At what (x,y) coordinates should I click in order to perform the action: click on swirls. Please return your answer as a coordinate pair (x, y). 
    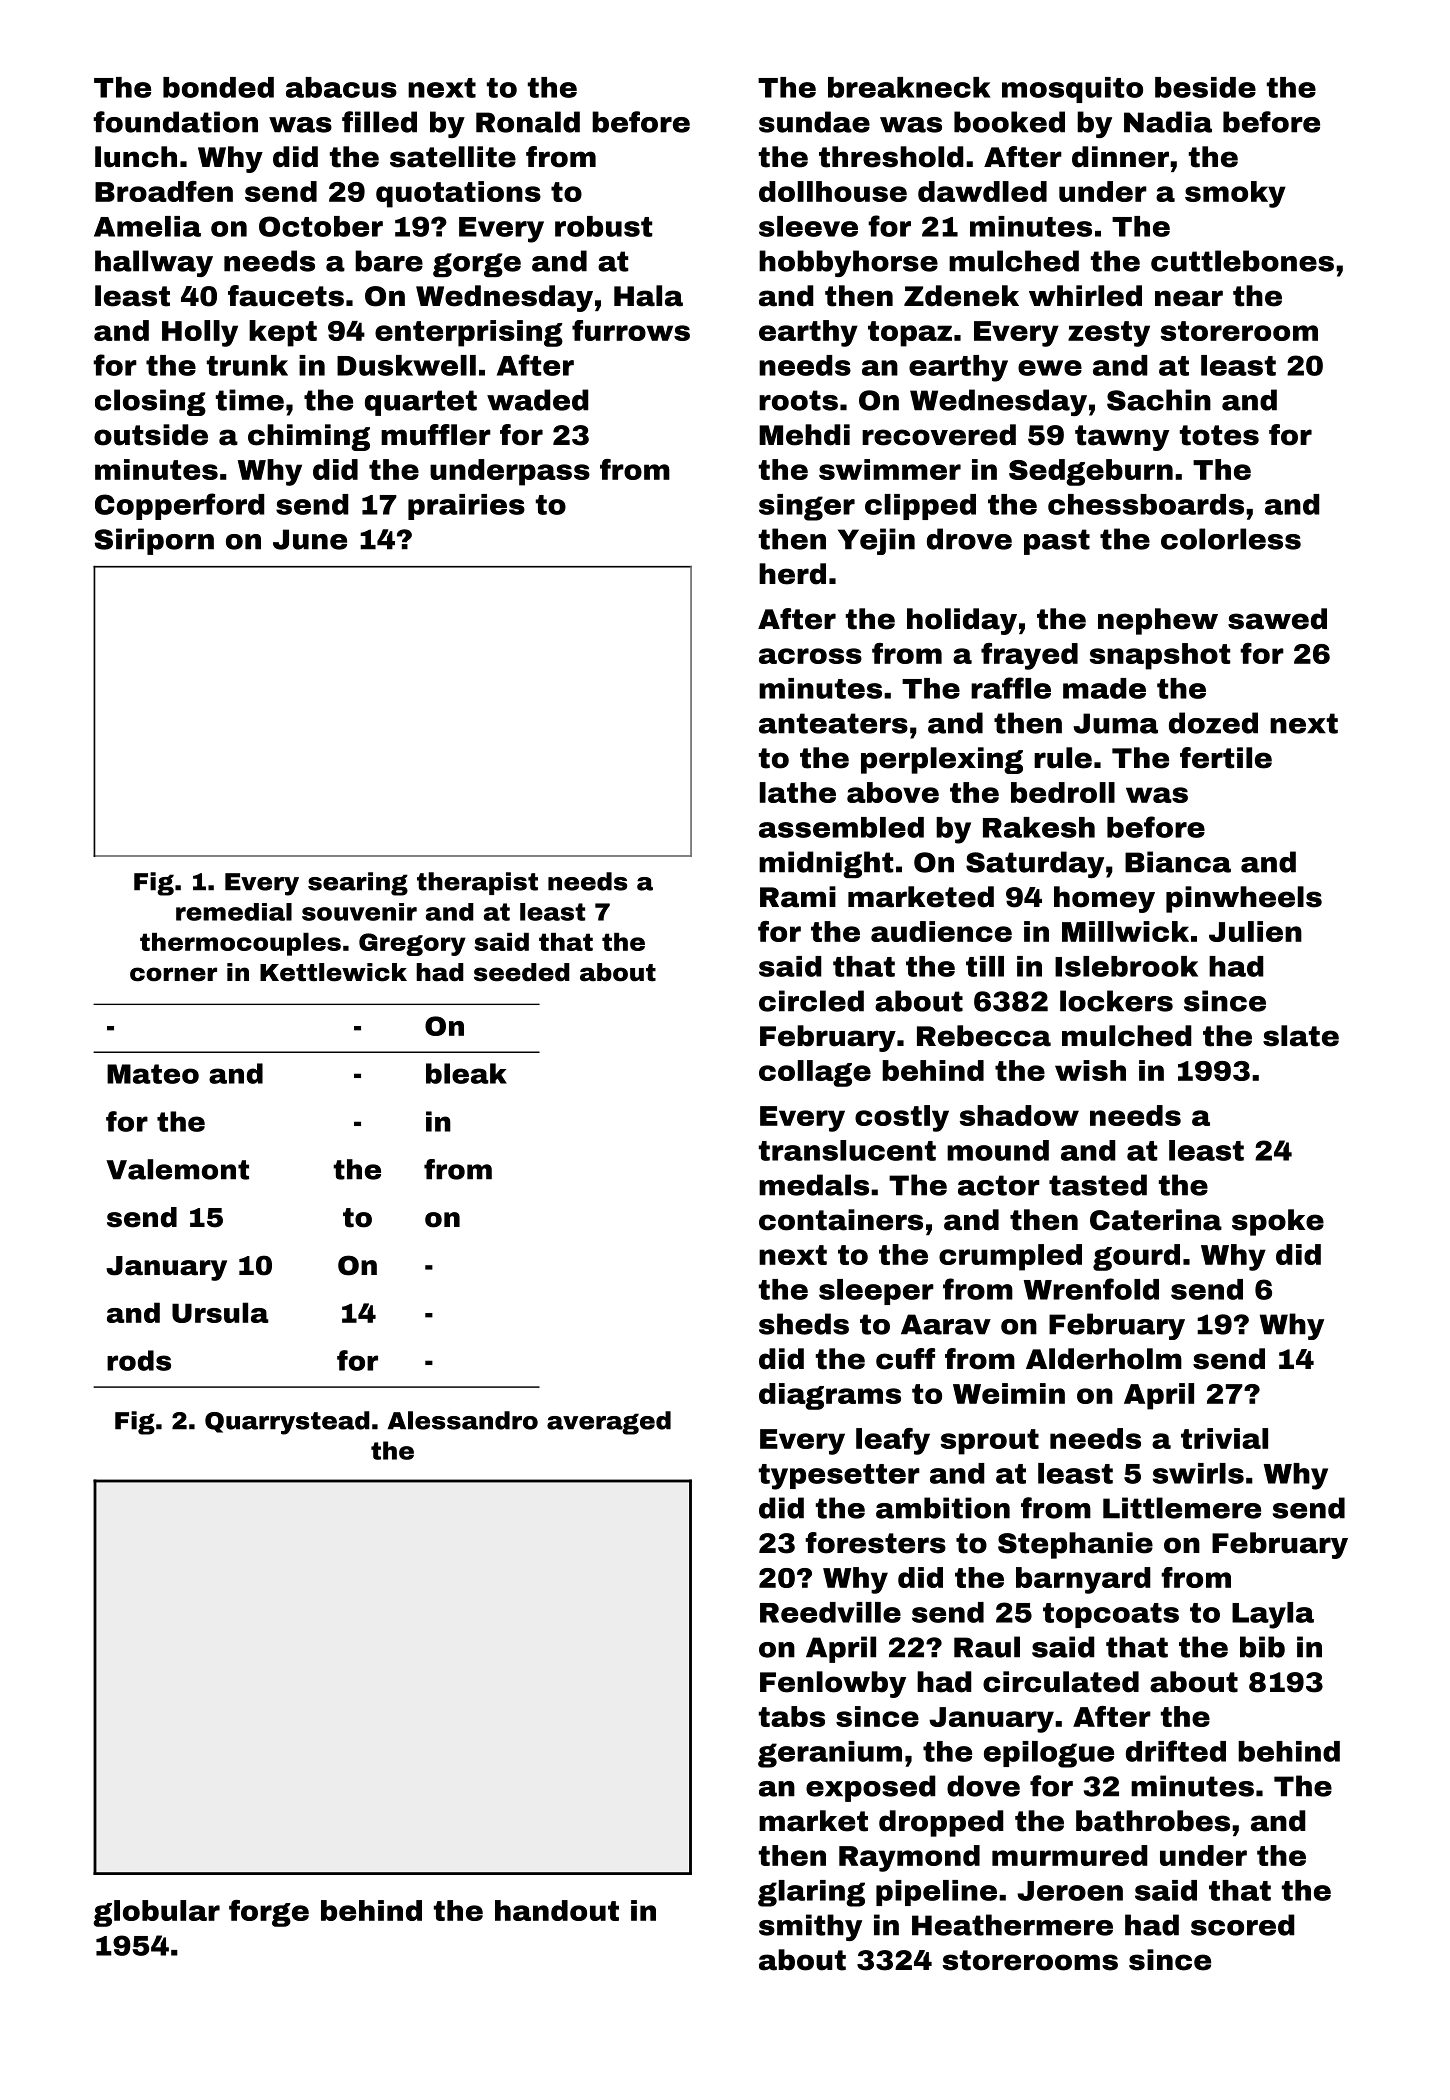
    Looking at the image, I should click on (1198, 1473).
